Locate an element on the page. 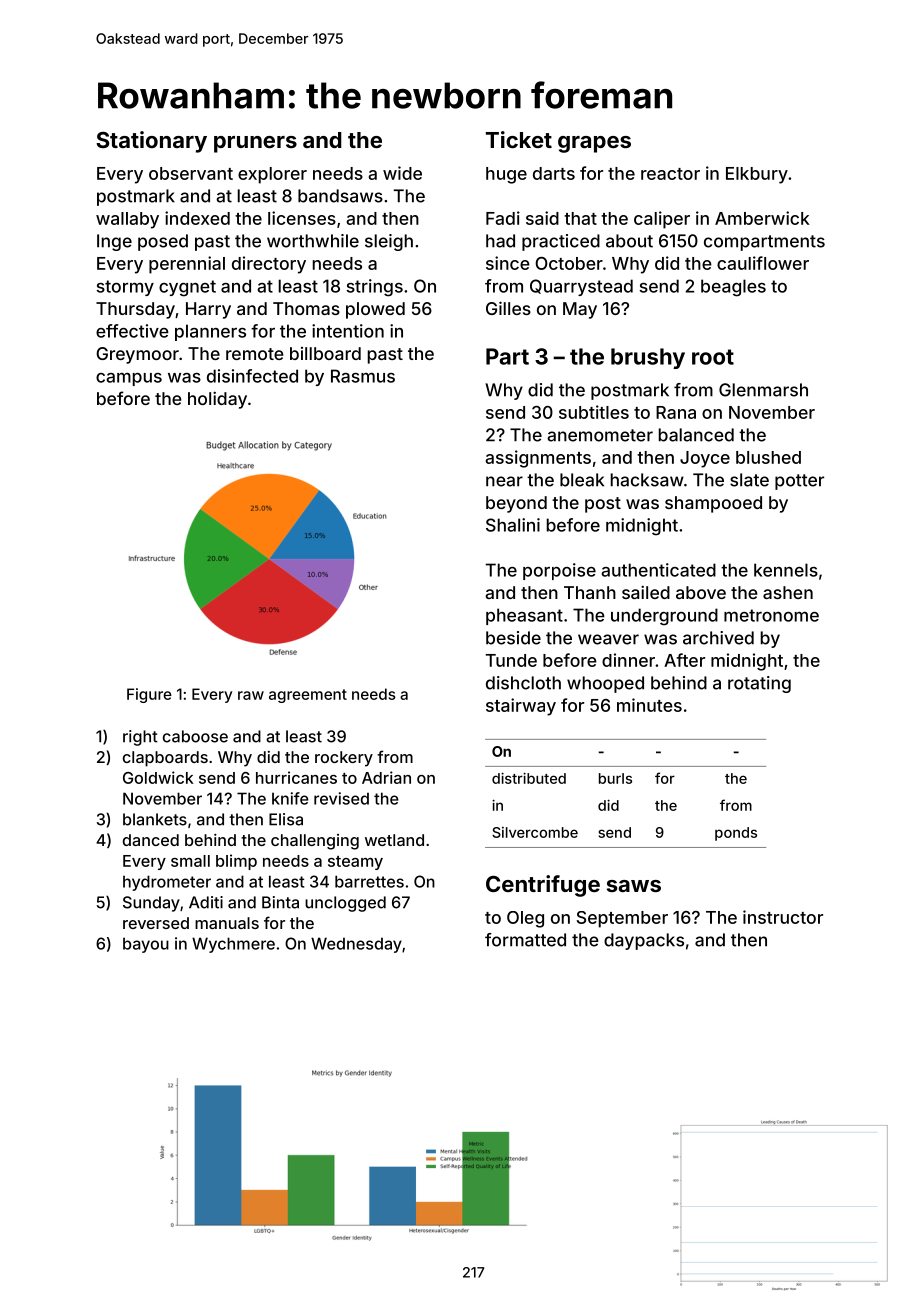 The image size is (924, 1314). grapes is located at coordinates (594, 144).
